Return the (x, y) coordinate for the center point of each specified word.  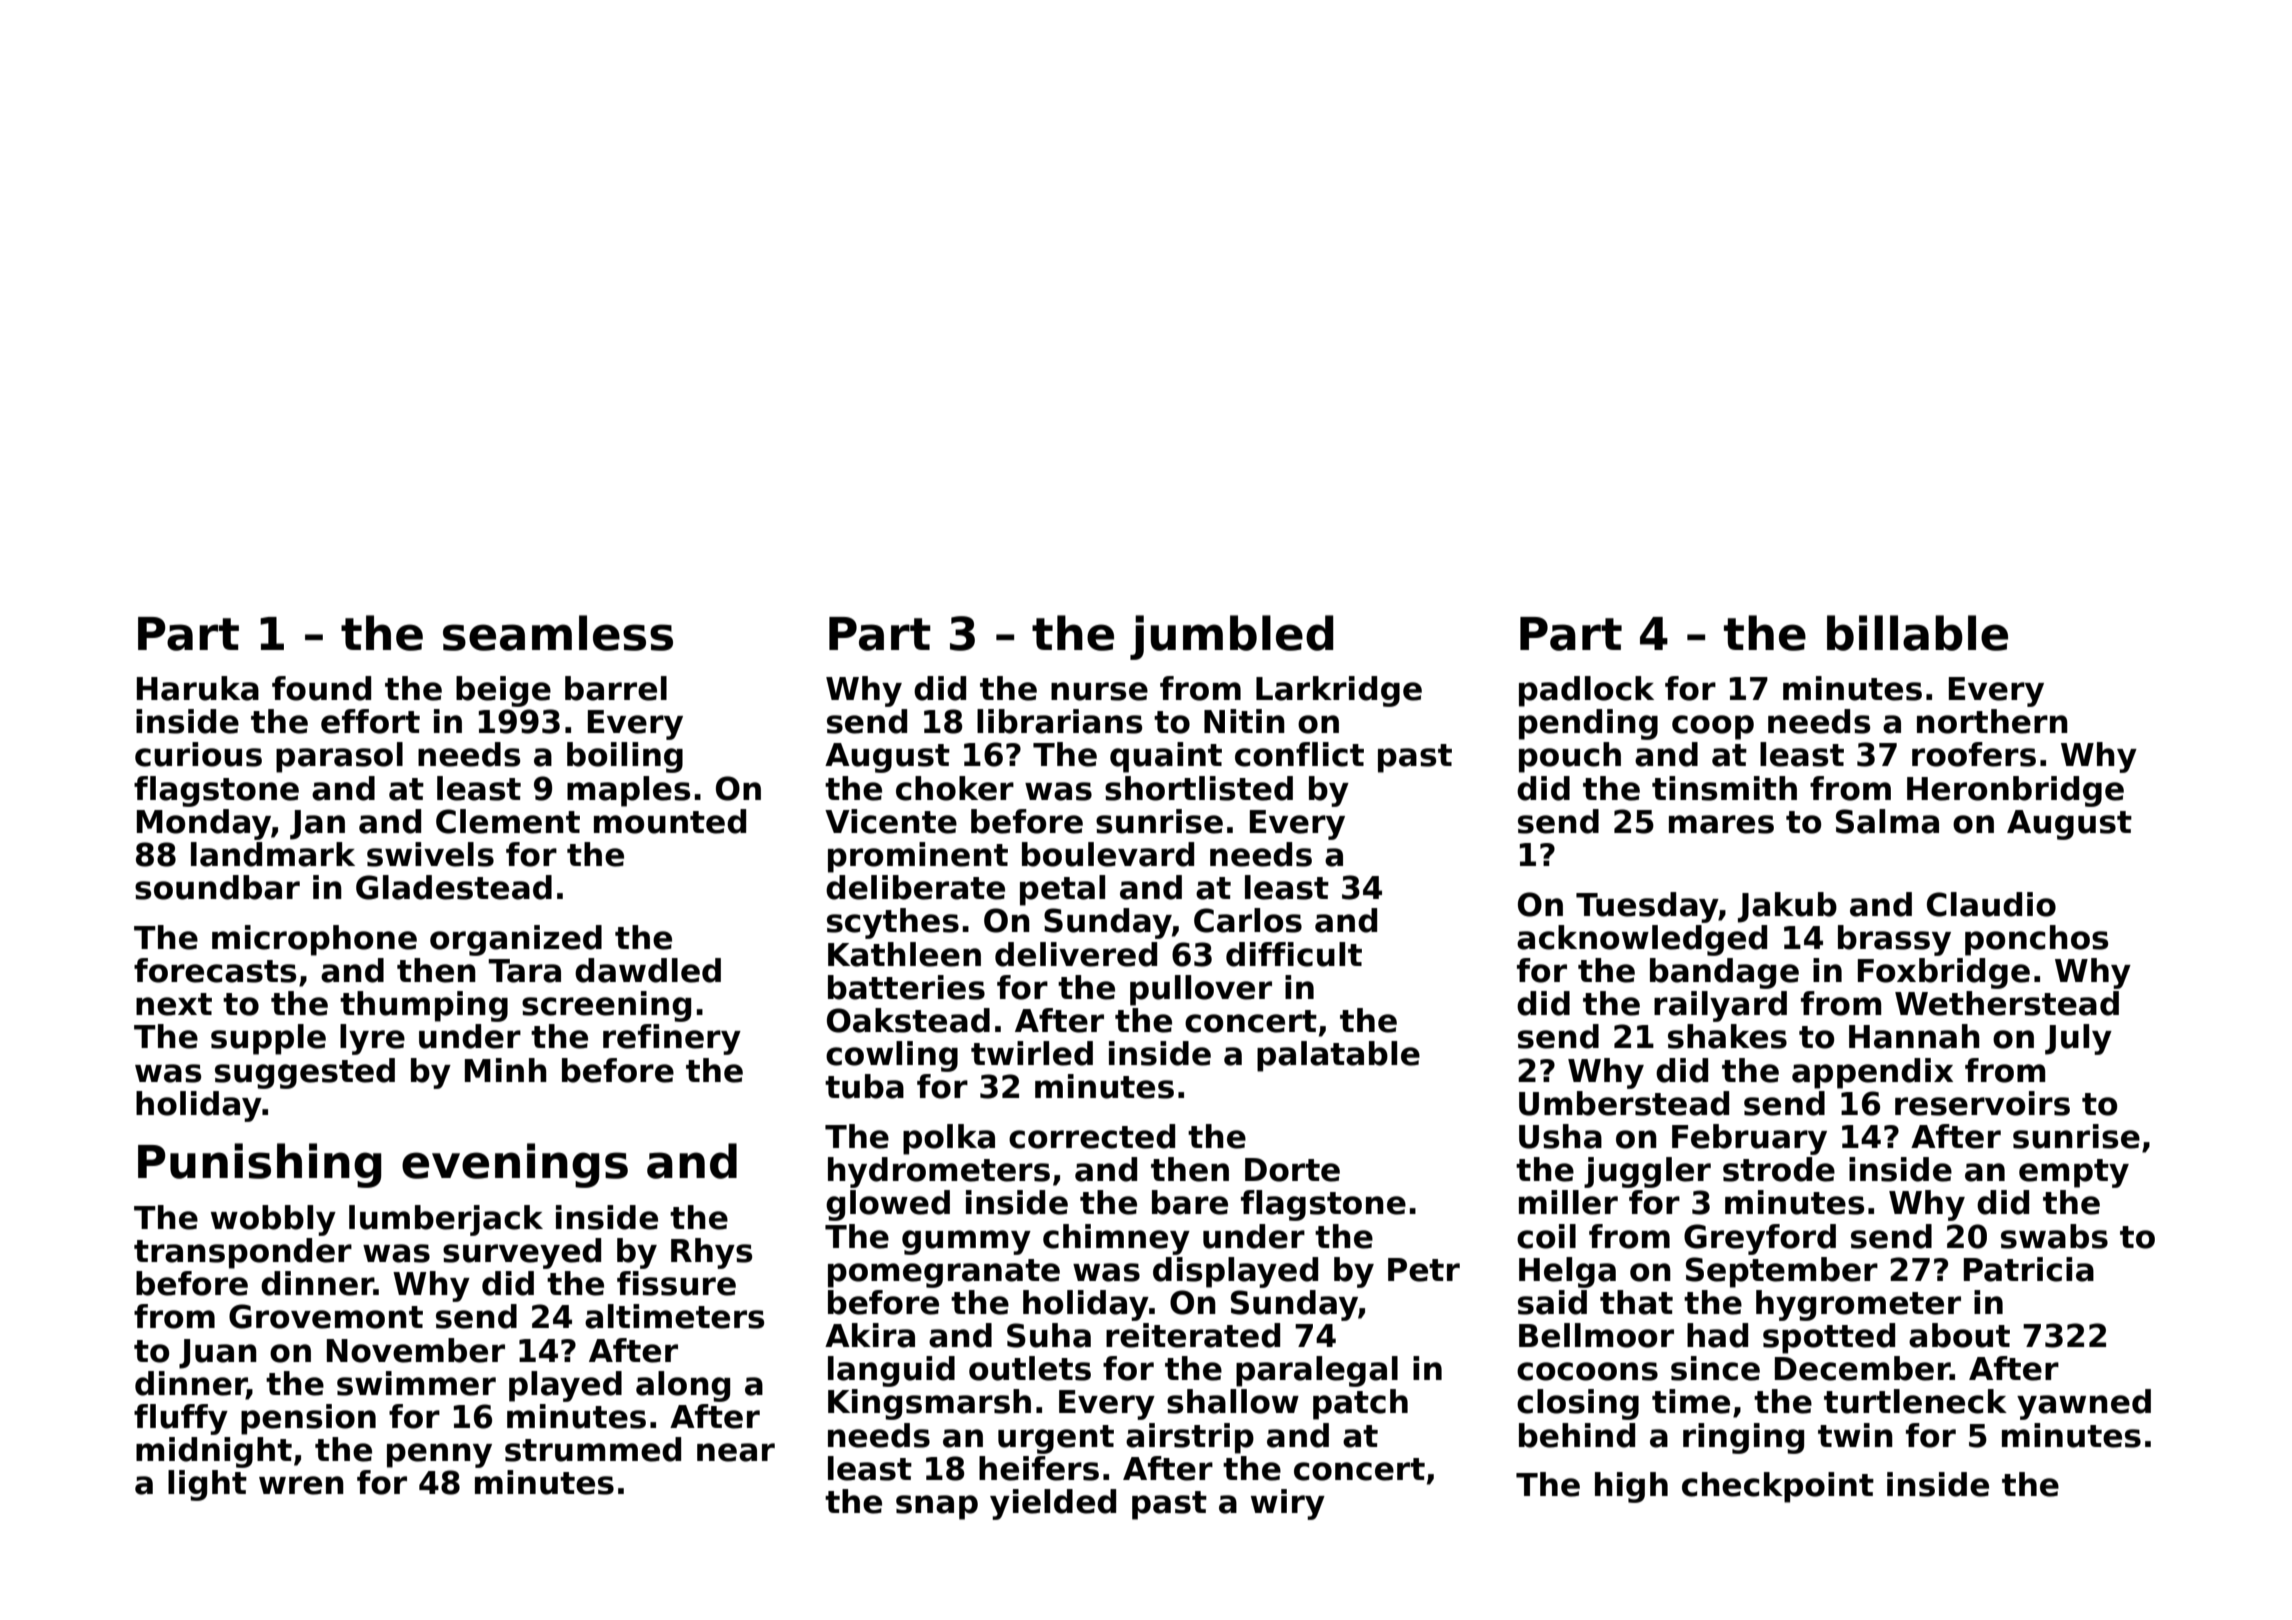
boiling (625, 757)
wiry (1288, 1504)
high (1631, 1487)
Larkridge (1339, 691)
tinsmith (1724, 788)
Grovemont (326, 1316)
